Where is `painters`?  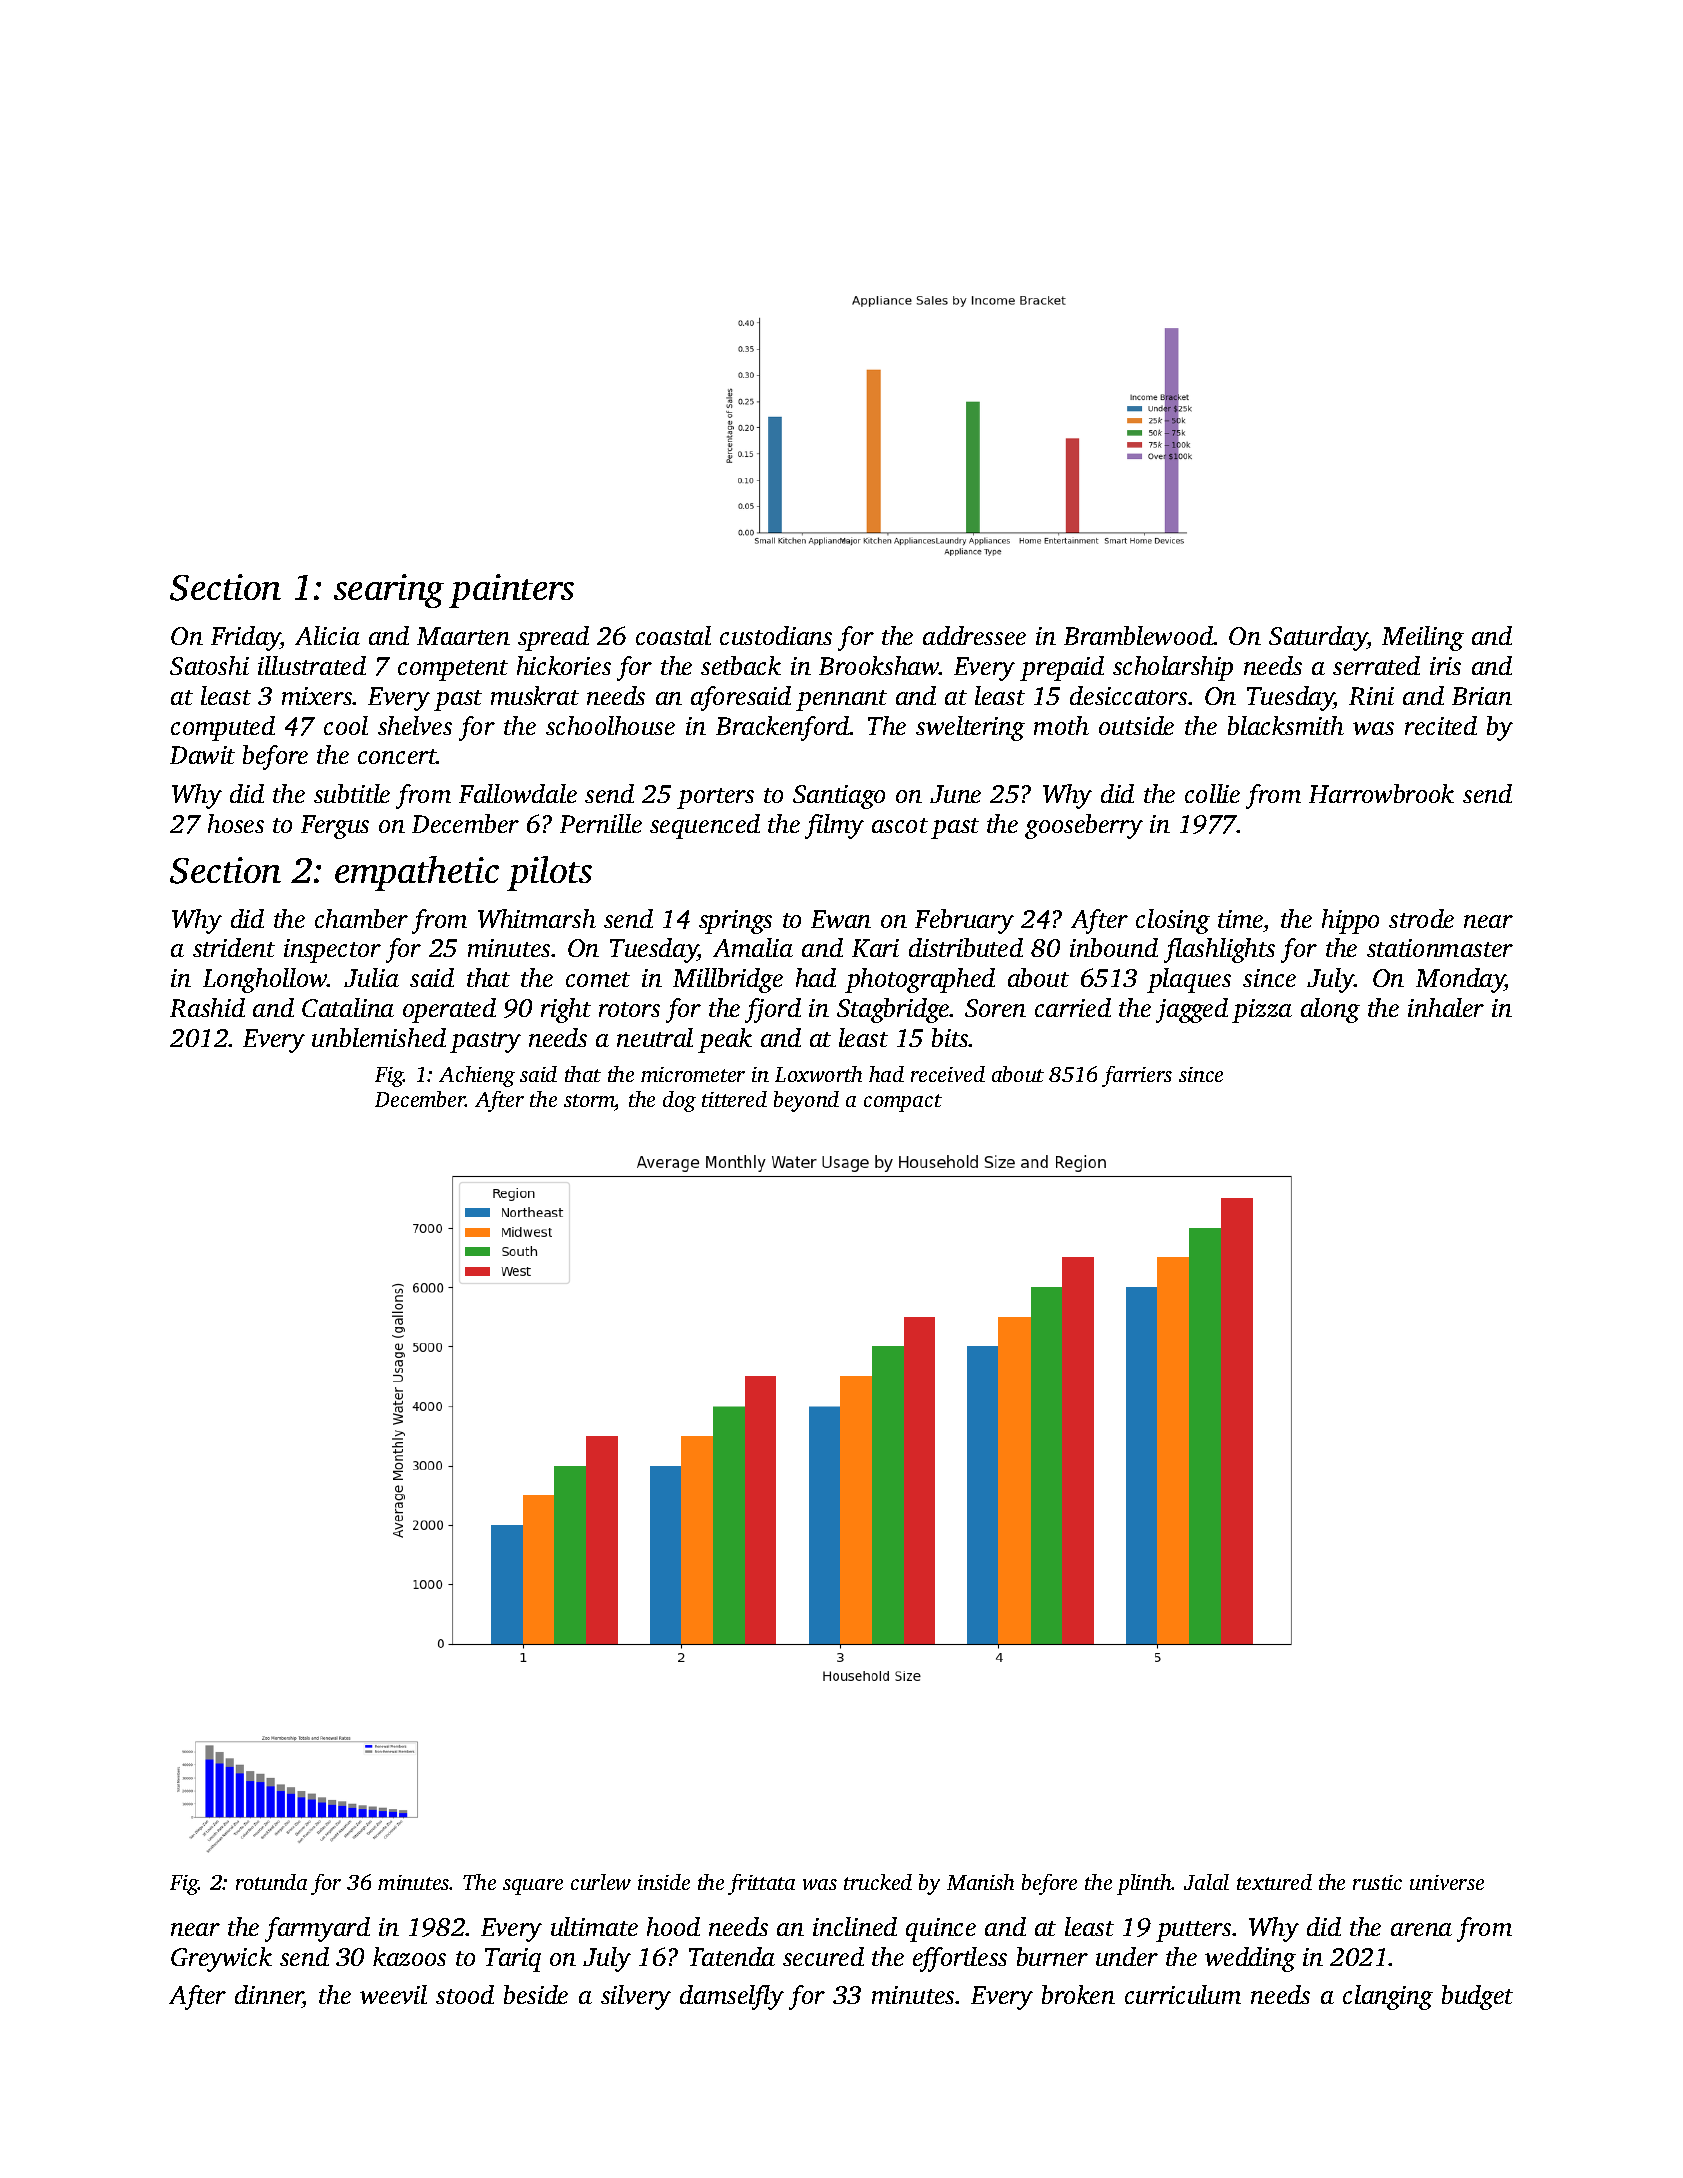 painters is located at coordinates (511, 591).
